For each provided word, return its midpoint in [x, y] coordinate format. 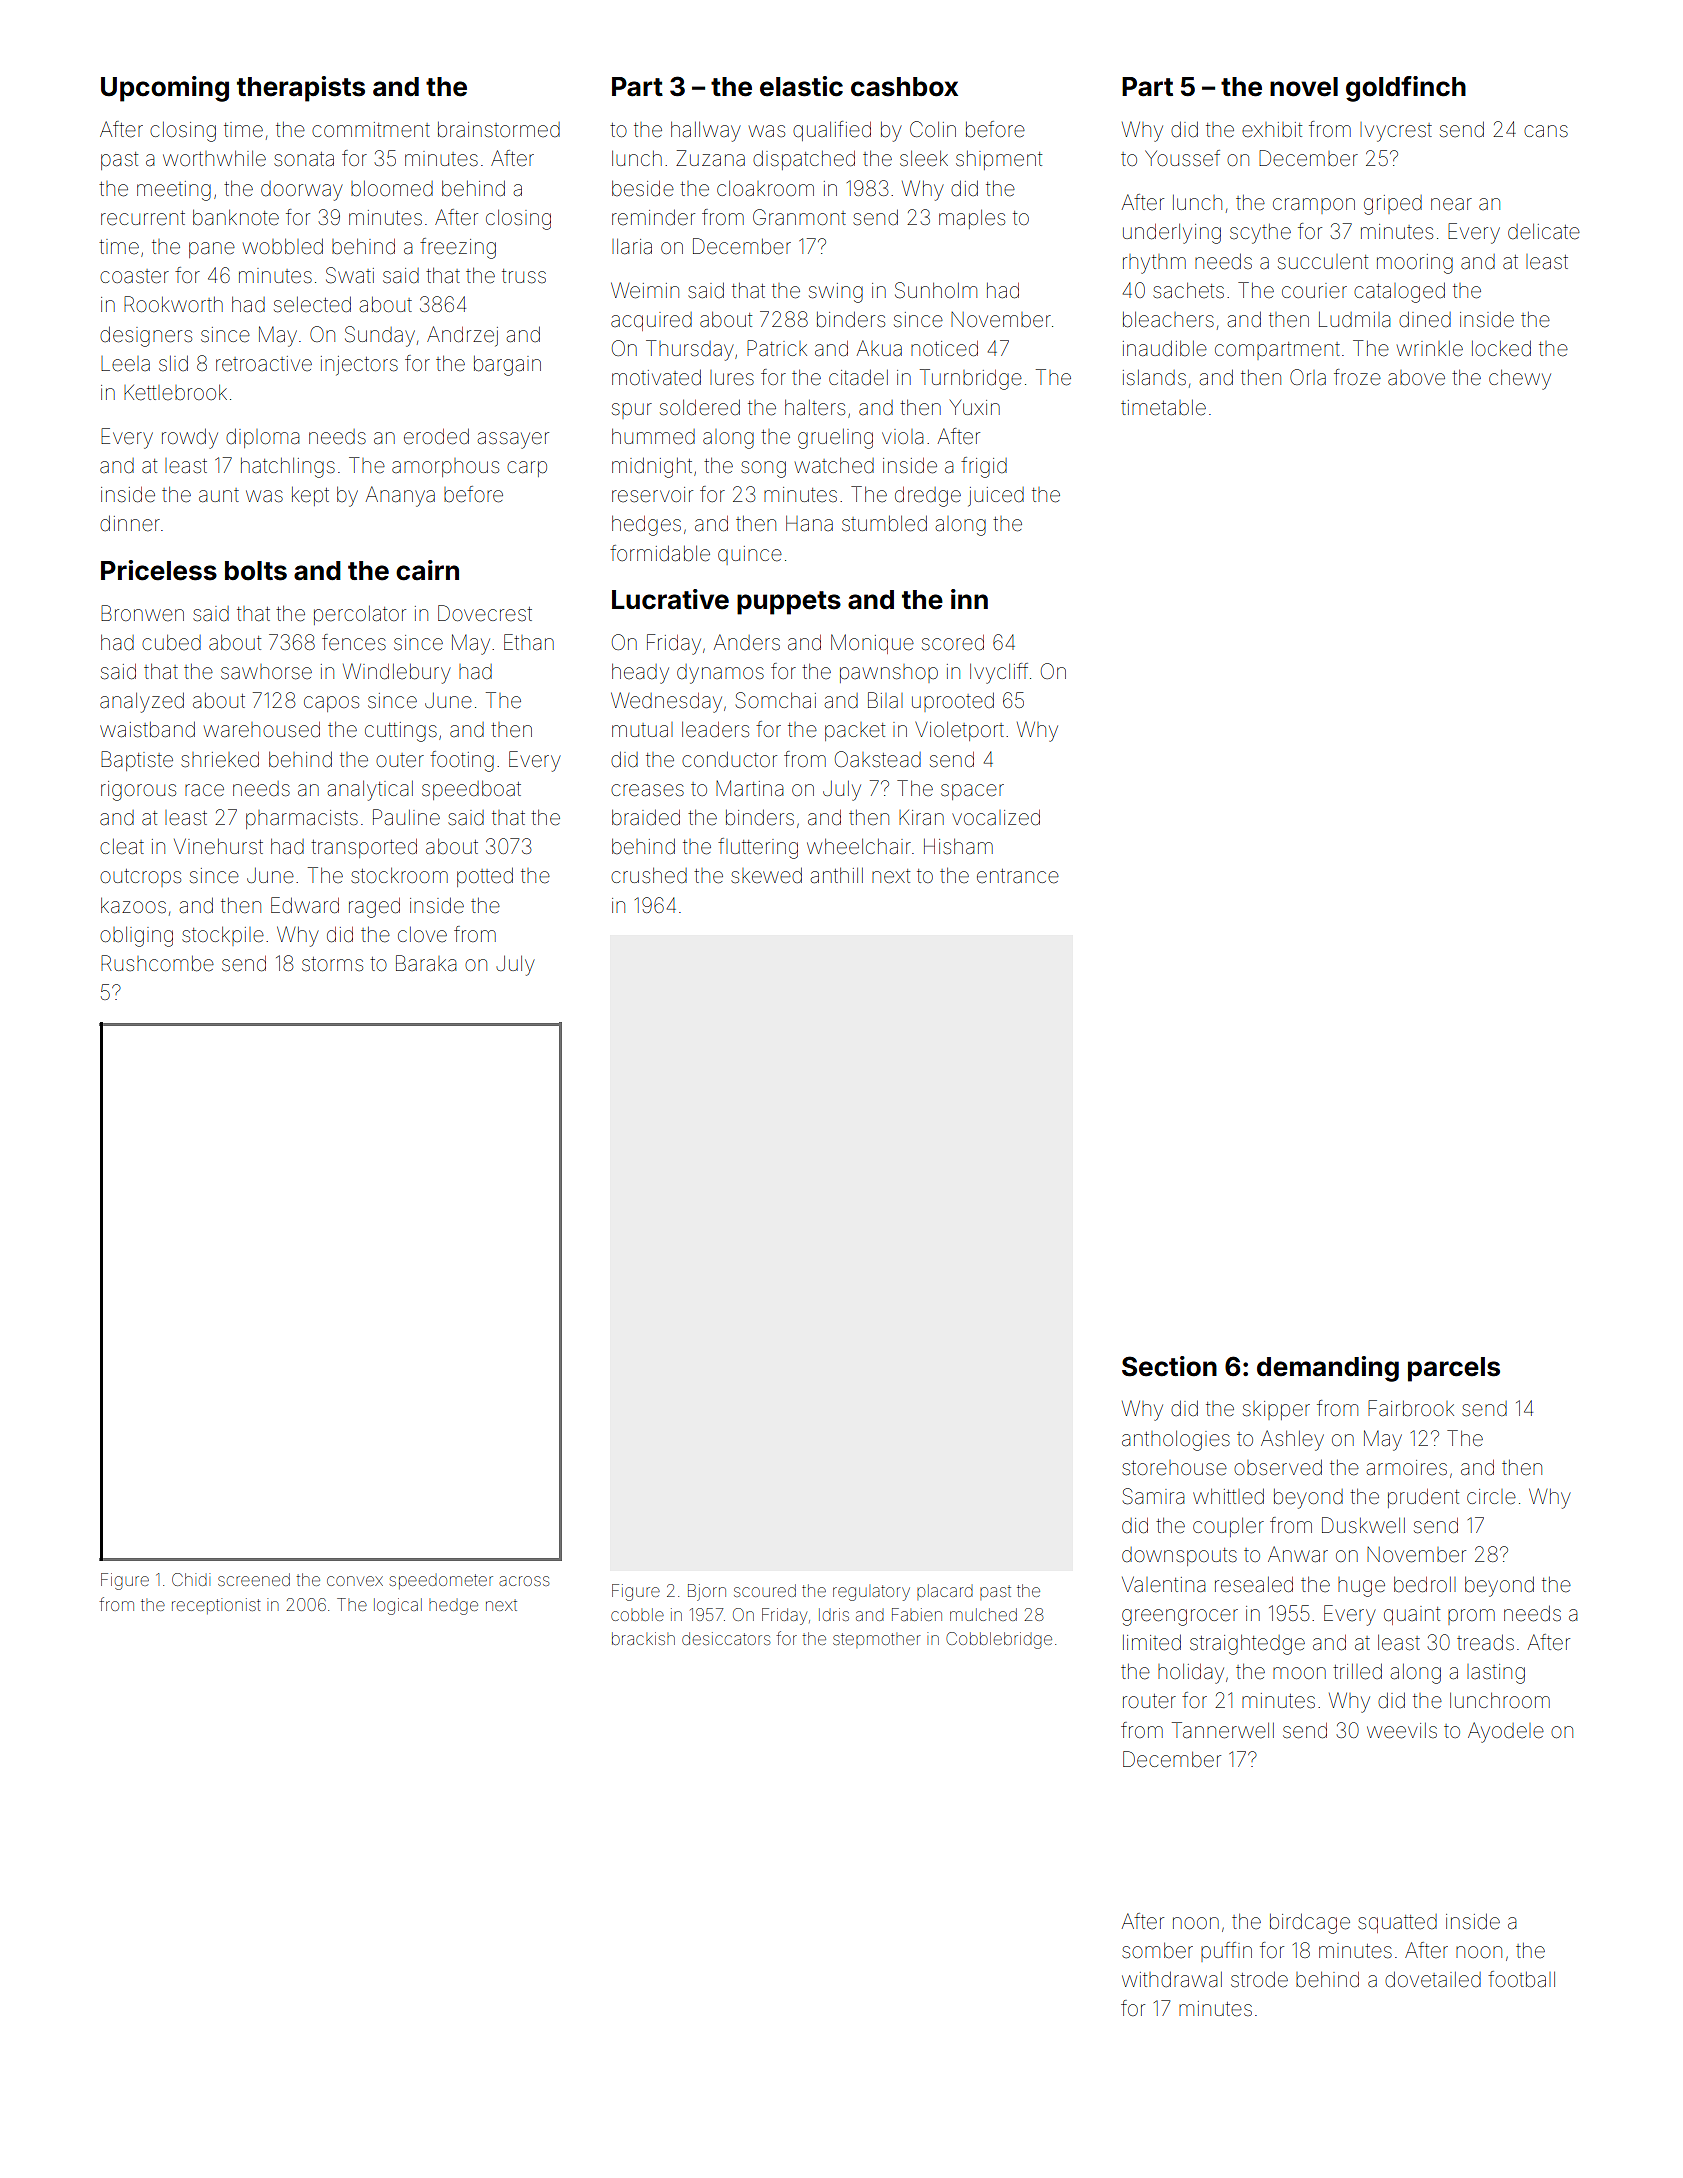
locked [1501, 349]
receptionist [216, 1606]
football [1521, 1979]
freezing [458, 248]
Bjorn [707, 1592]
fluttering [758, 848]
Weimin [645, 290]
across [524, 1581]
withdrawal [1172, 1979]
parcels [1454, 1369]
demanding [1328, 1369]
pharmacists [302, 819]
